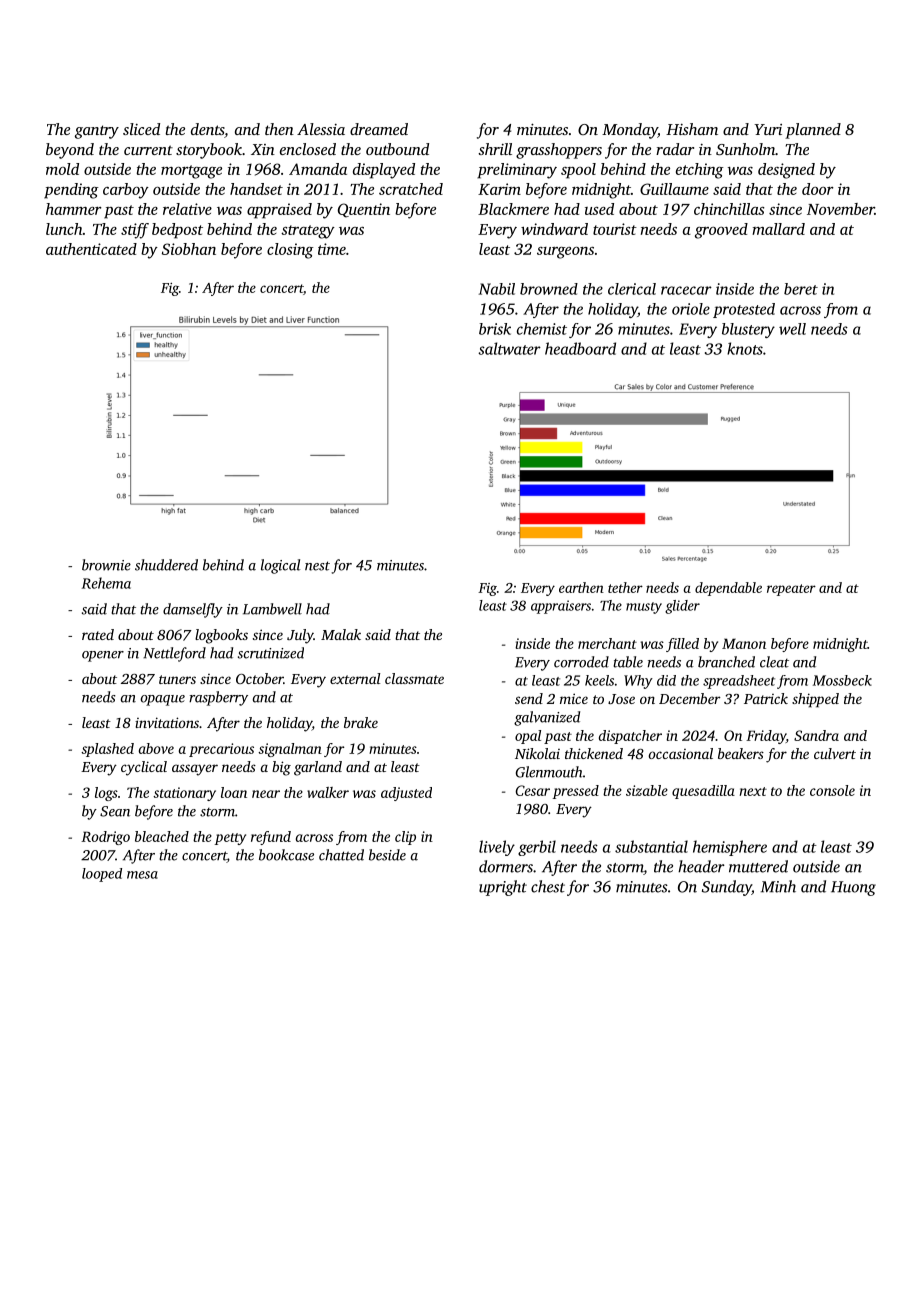  What do you see at coordinates (106, 583) in the page?
I see `Rehema` at bounding box center [106, 583].
